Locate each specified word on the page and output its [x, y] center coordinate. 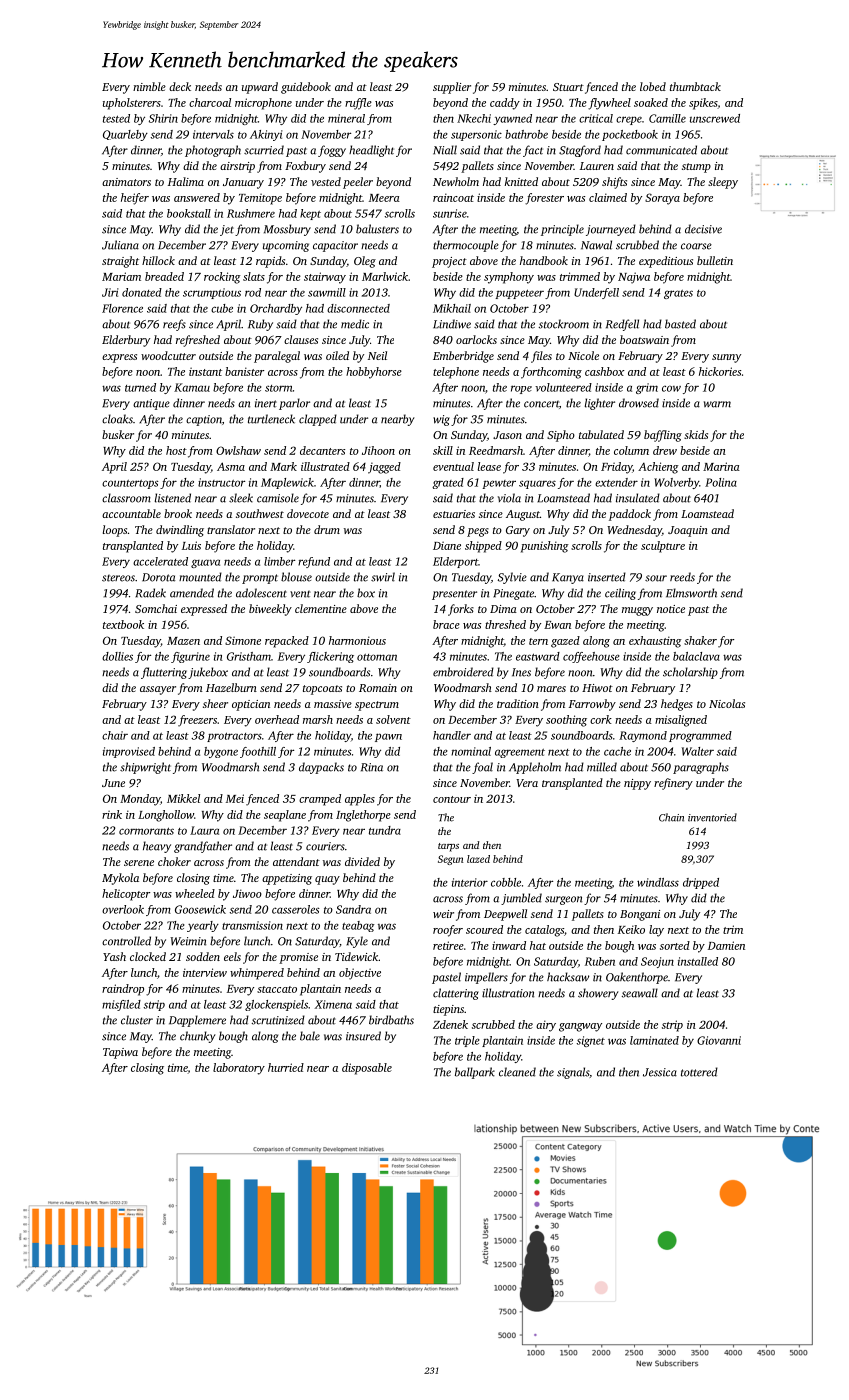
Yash [114, 956]
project [449, 262]
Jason [507, 435]
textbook [123, 624]
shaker [700, 640]
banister [244, 371]
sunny [726, 358]
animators [126, 182]
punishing [545, 547]
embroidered [463, 672]
